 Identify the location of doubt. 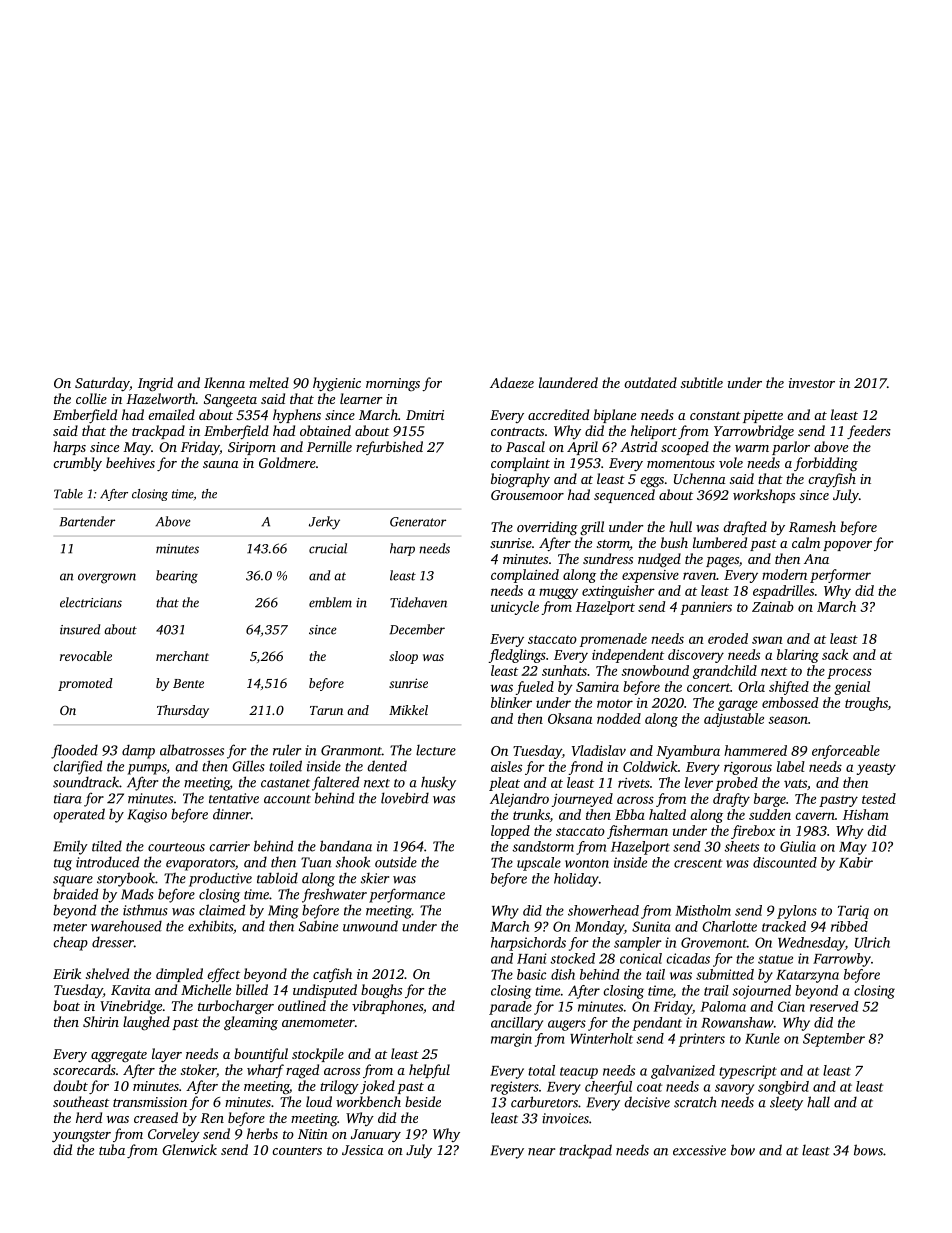
(70, 1085).
